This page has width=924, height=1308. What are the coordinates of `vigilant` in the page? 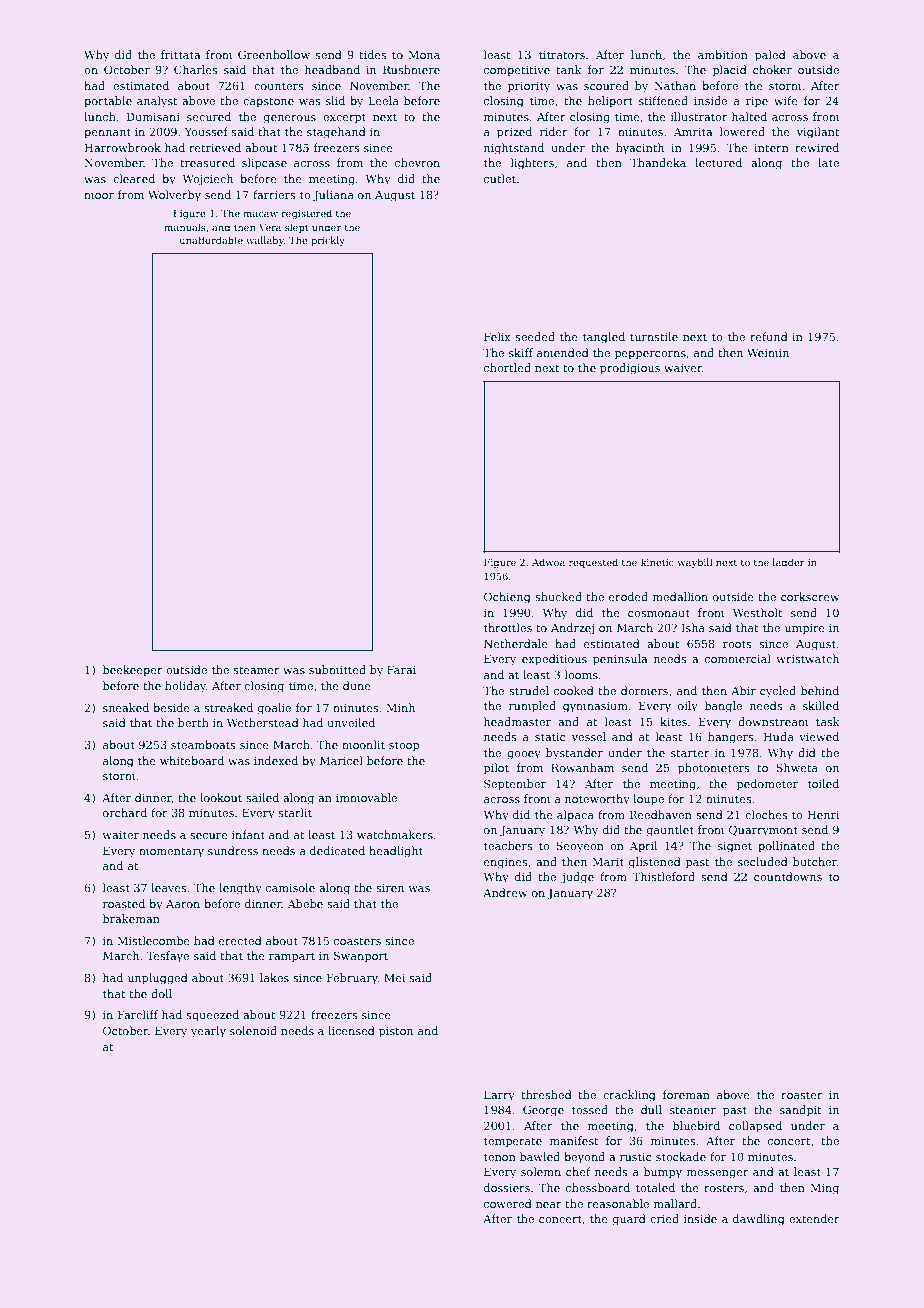 It's located at (818, 133).
